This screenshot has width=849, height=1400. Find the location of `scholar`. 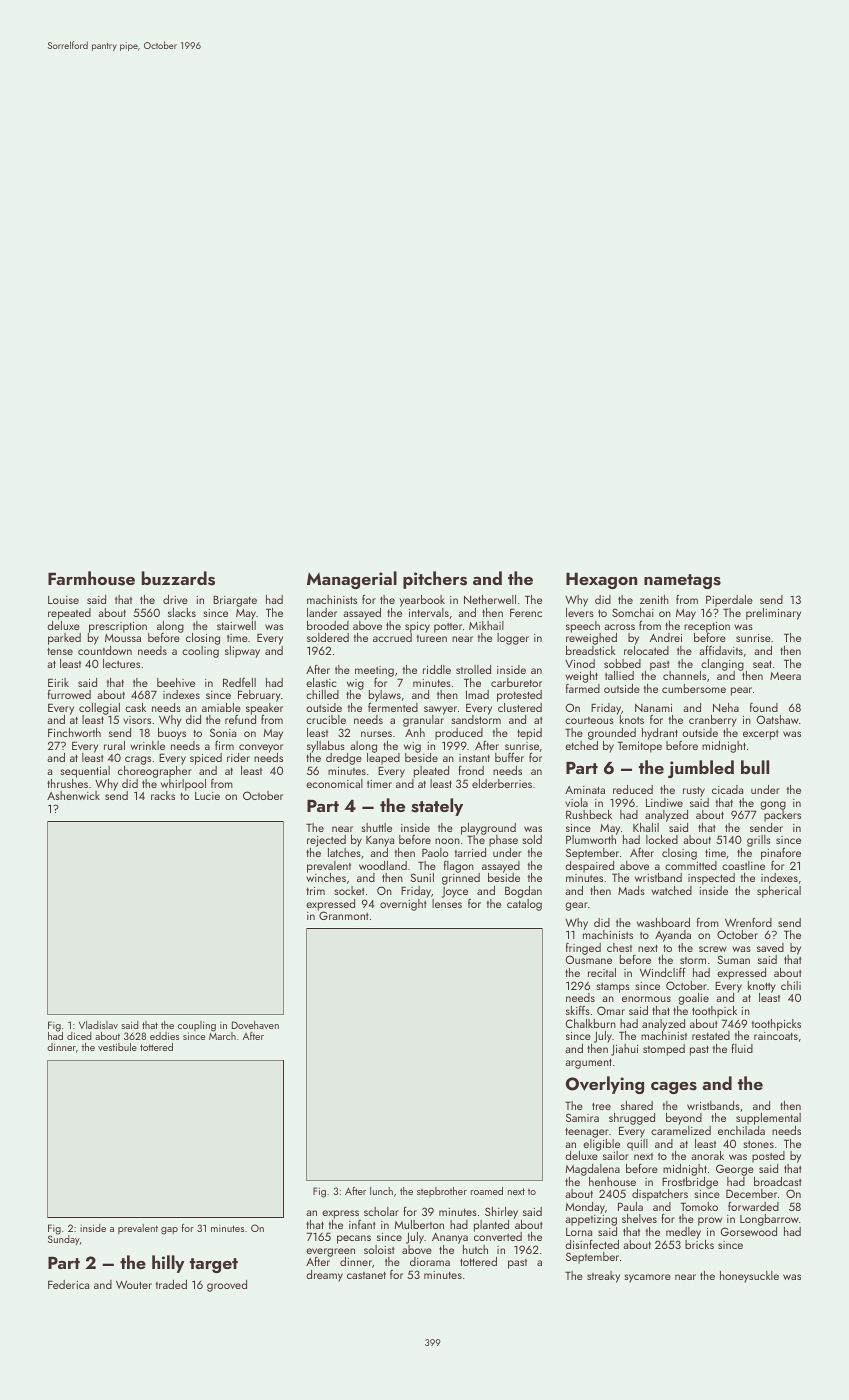

scholar is located at coordinates (381, 1211).
